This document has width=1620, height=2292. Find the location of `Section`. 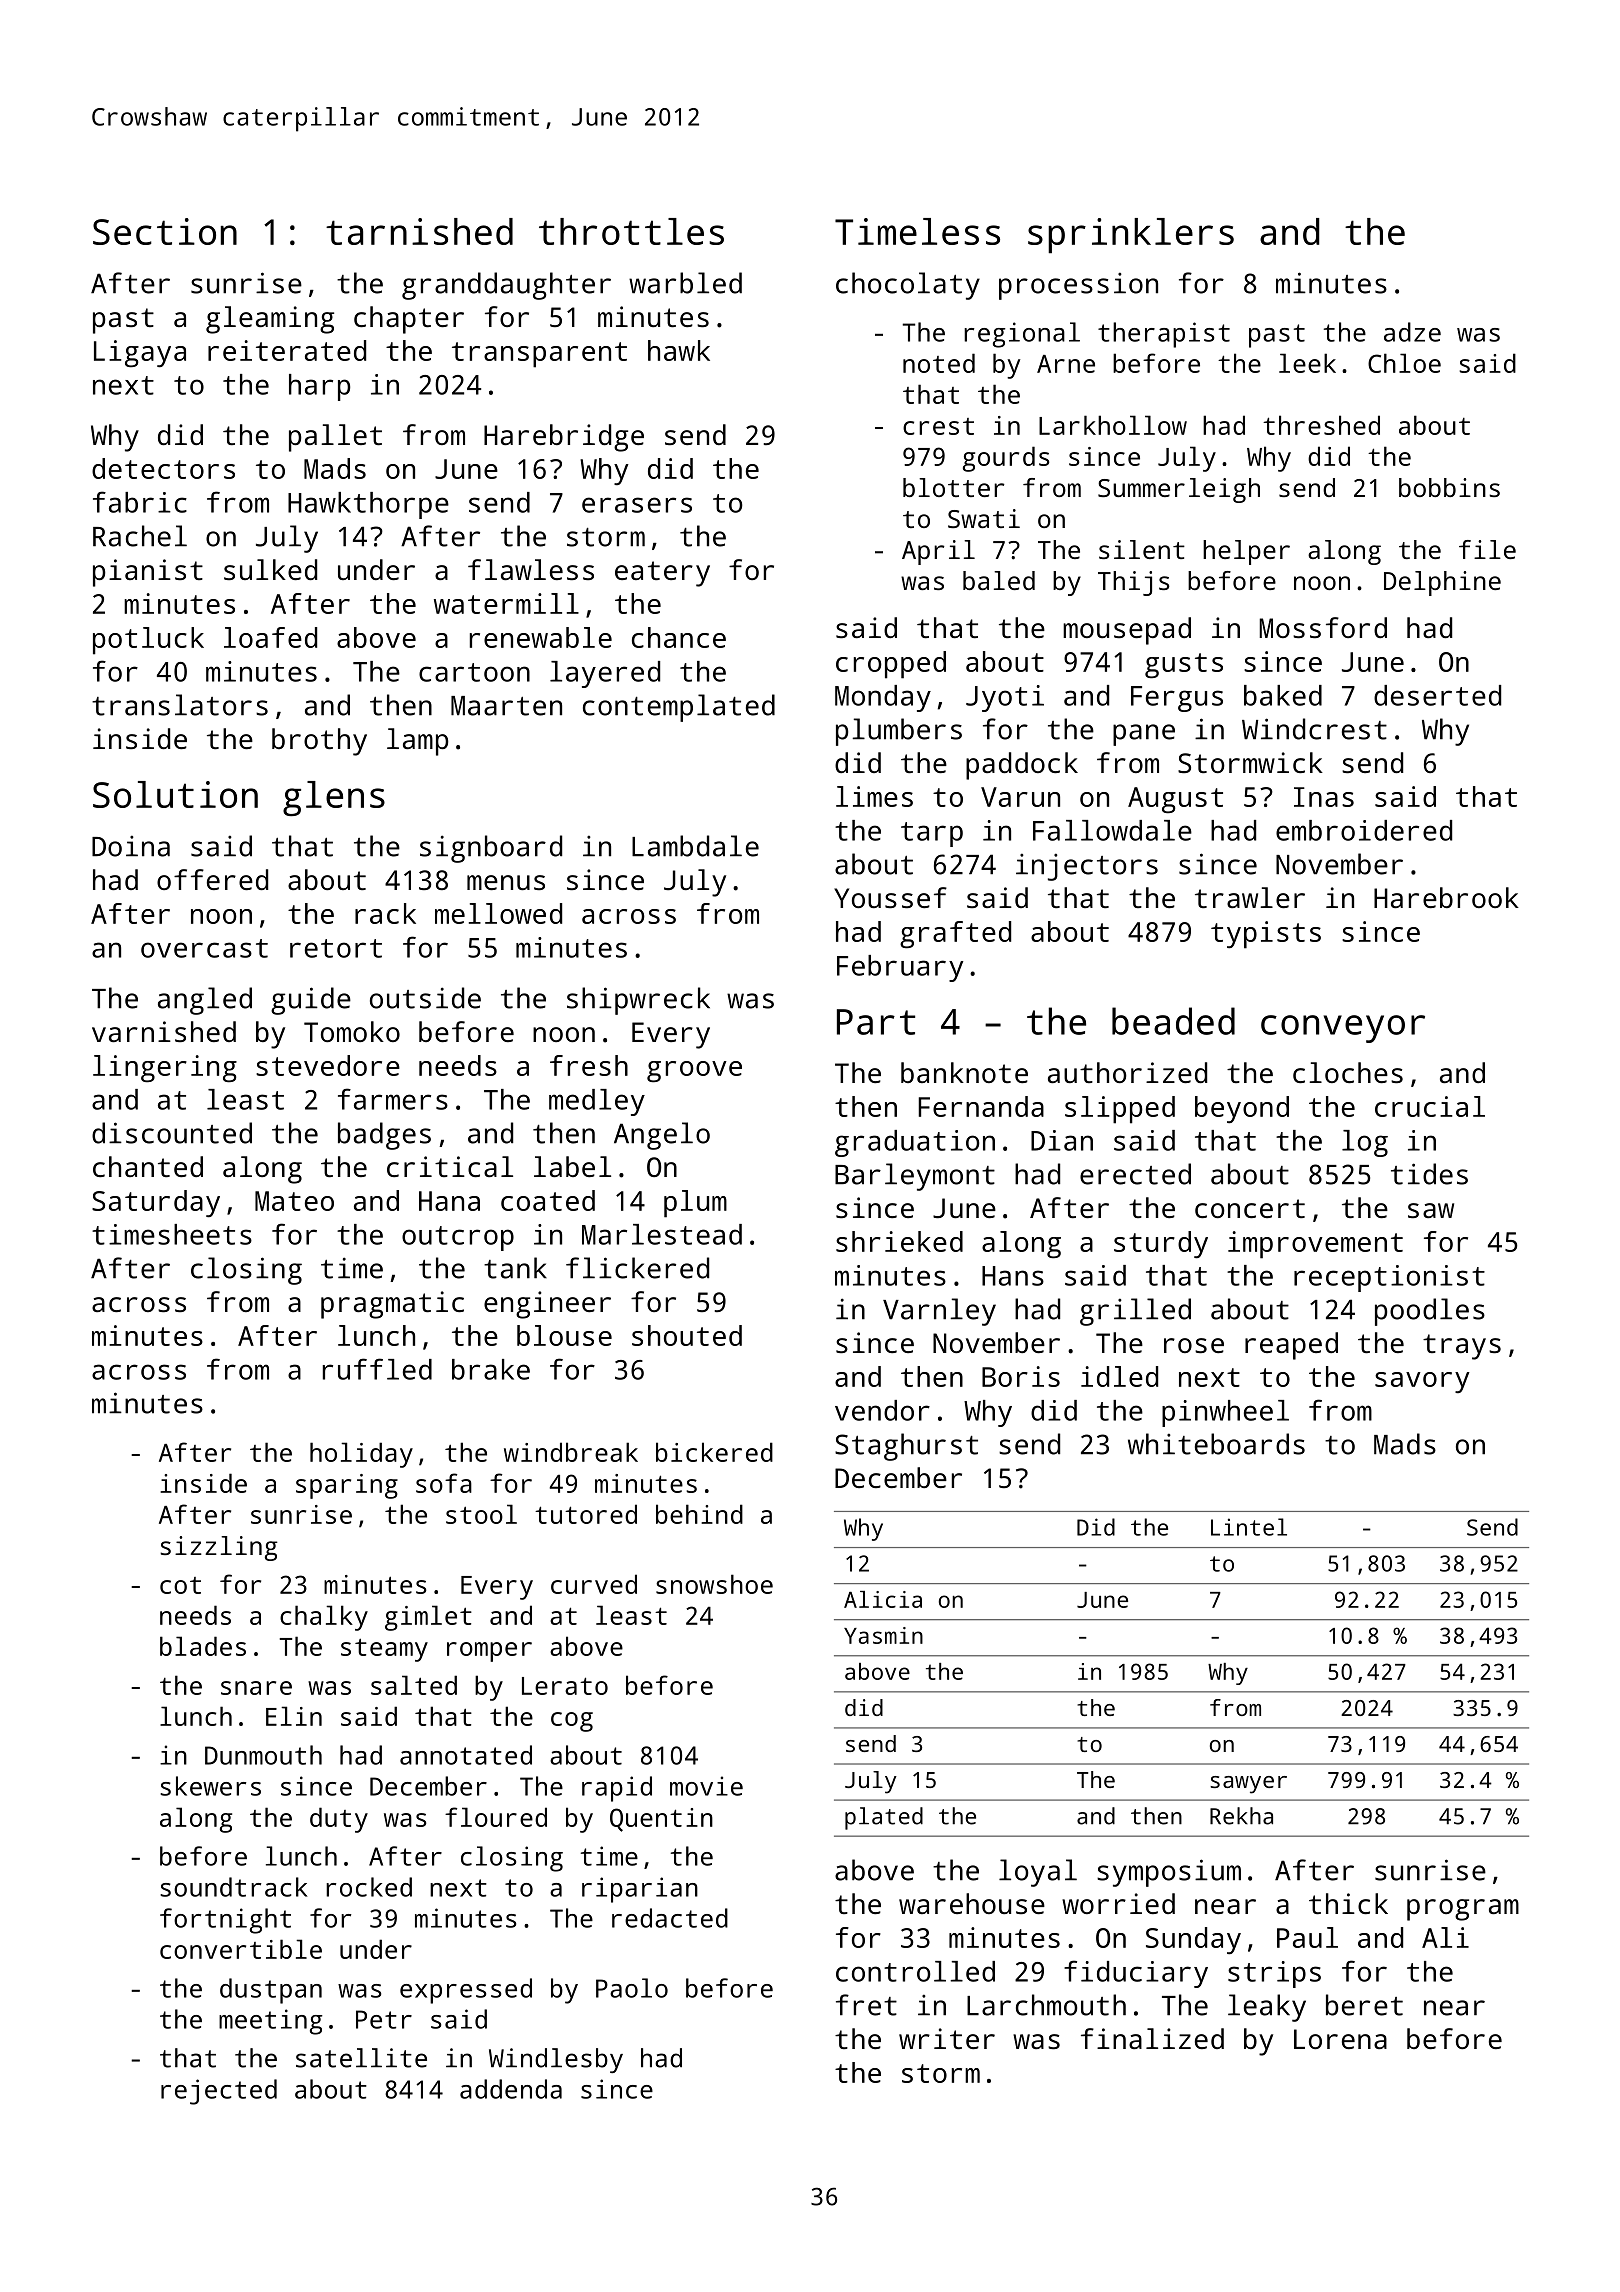

Section is located at coordinates (165, 231).
